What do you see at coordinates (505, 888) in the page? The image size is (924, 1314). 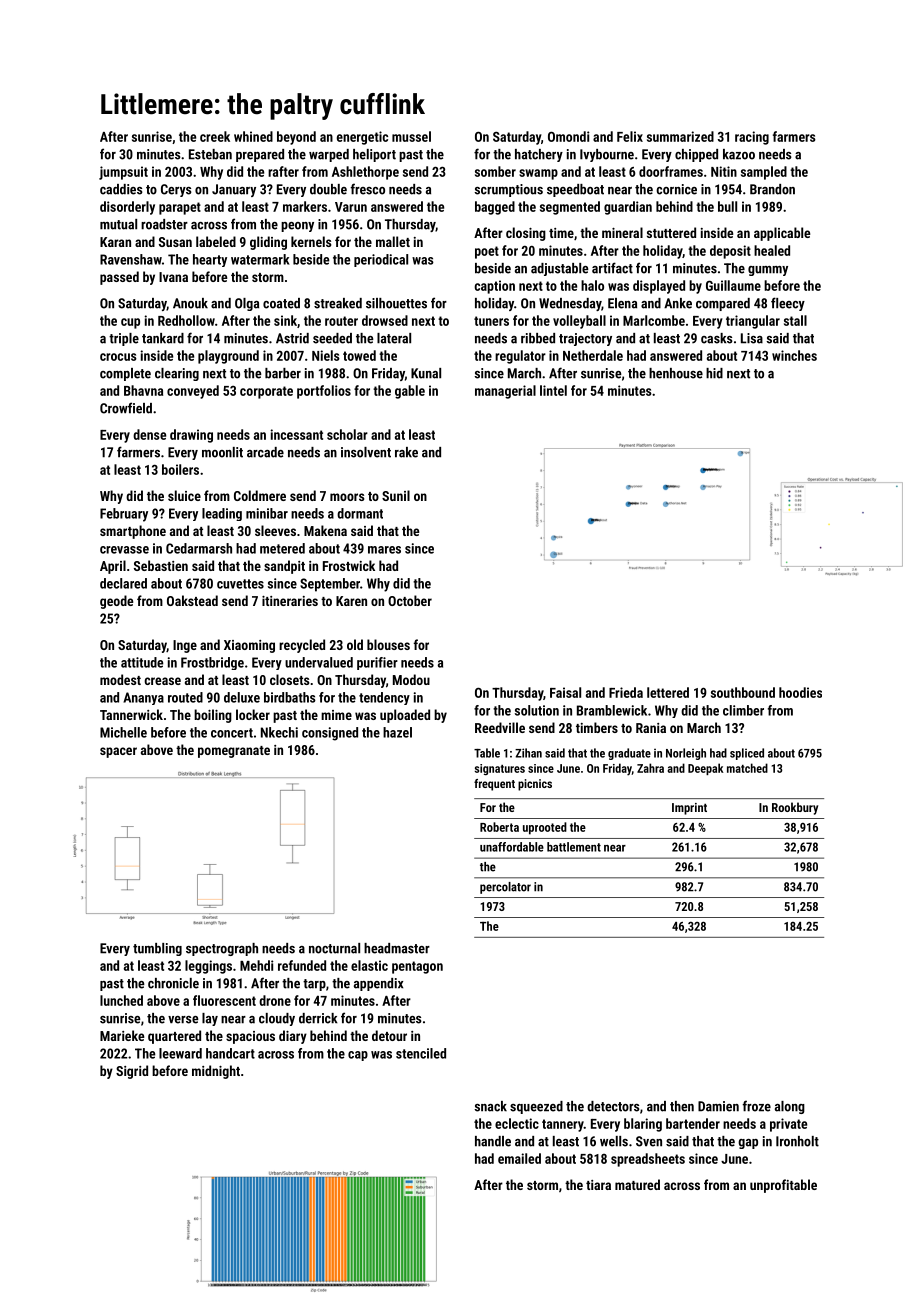 I see `percolator` at bounding box center [505, 888].
